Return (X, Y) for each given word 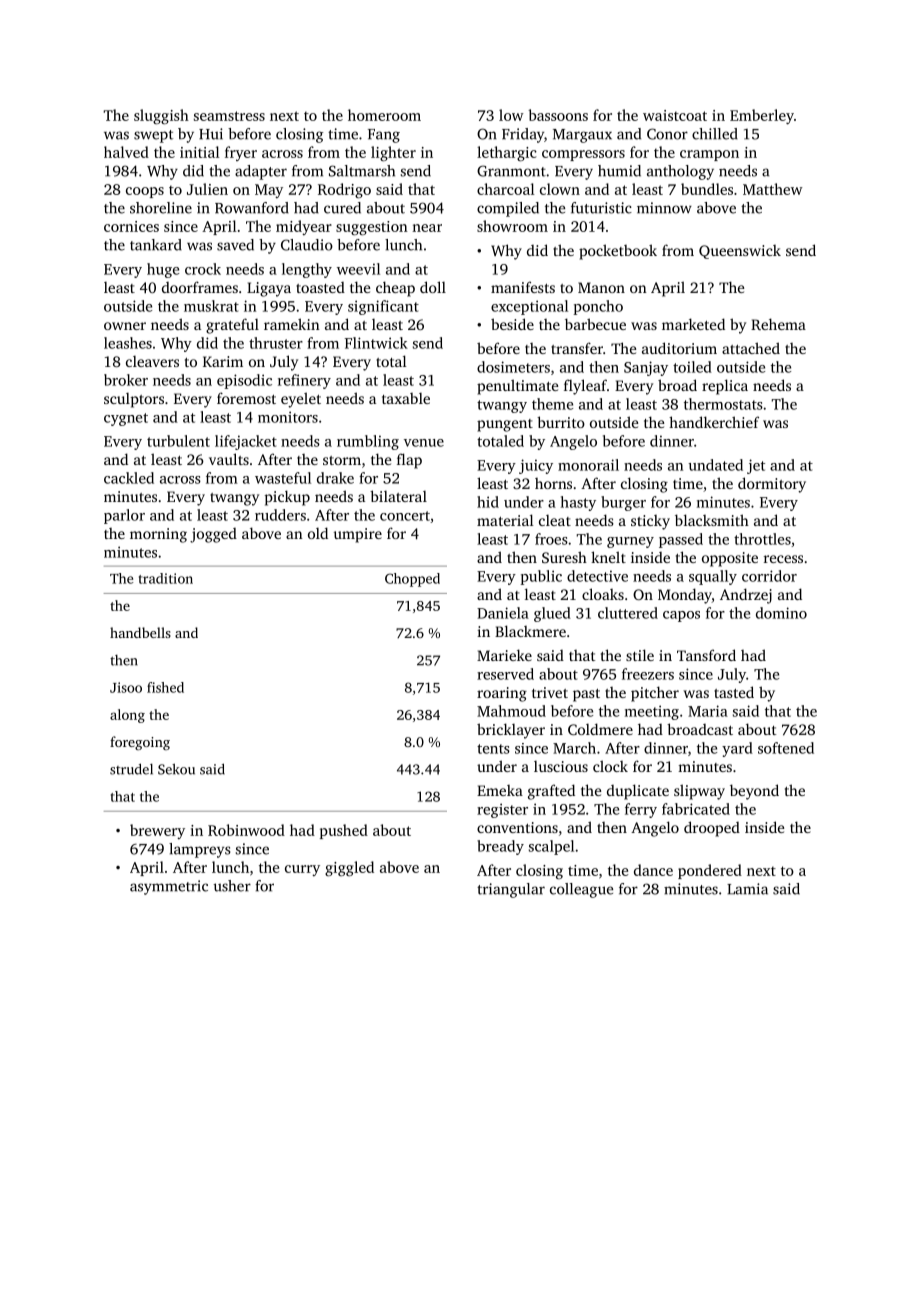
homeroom (384, 115)
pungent (505, 425)
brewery (157, 831)
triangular (511, 890)
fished (165, 687)
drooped (712, 829)
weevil (358, 269)
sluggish (161, 117)
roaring (502, 694)
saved (235, 245)
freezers (648, 674)
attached (751, 348)
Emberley (762, 116)
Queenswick (740, 252)
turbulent (178, 441)
